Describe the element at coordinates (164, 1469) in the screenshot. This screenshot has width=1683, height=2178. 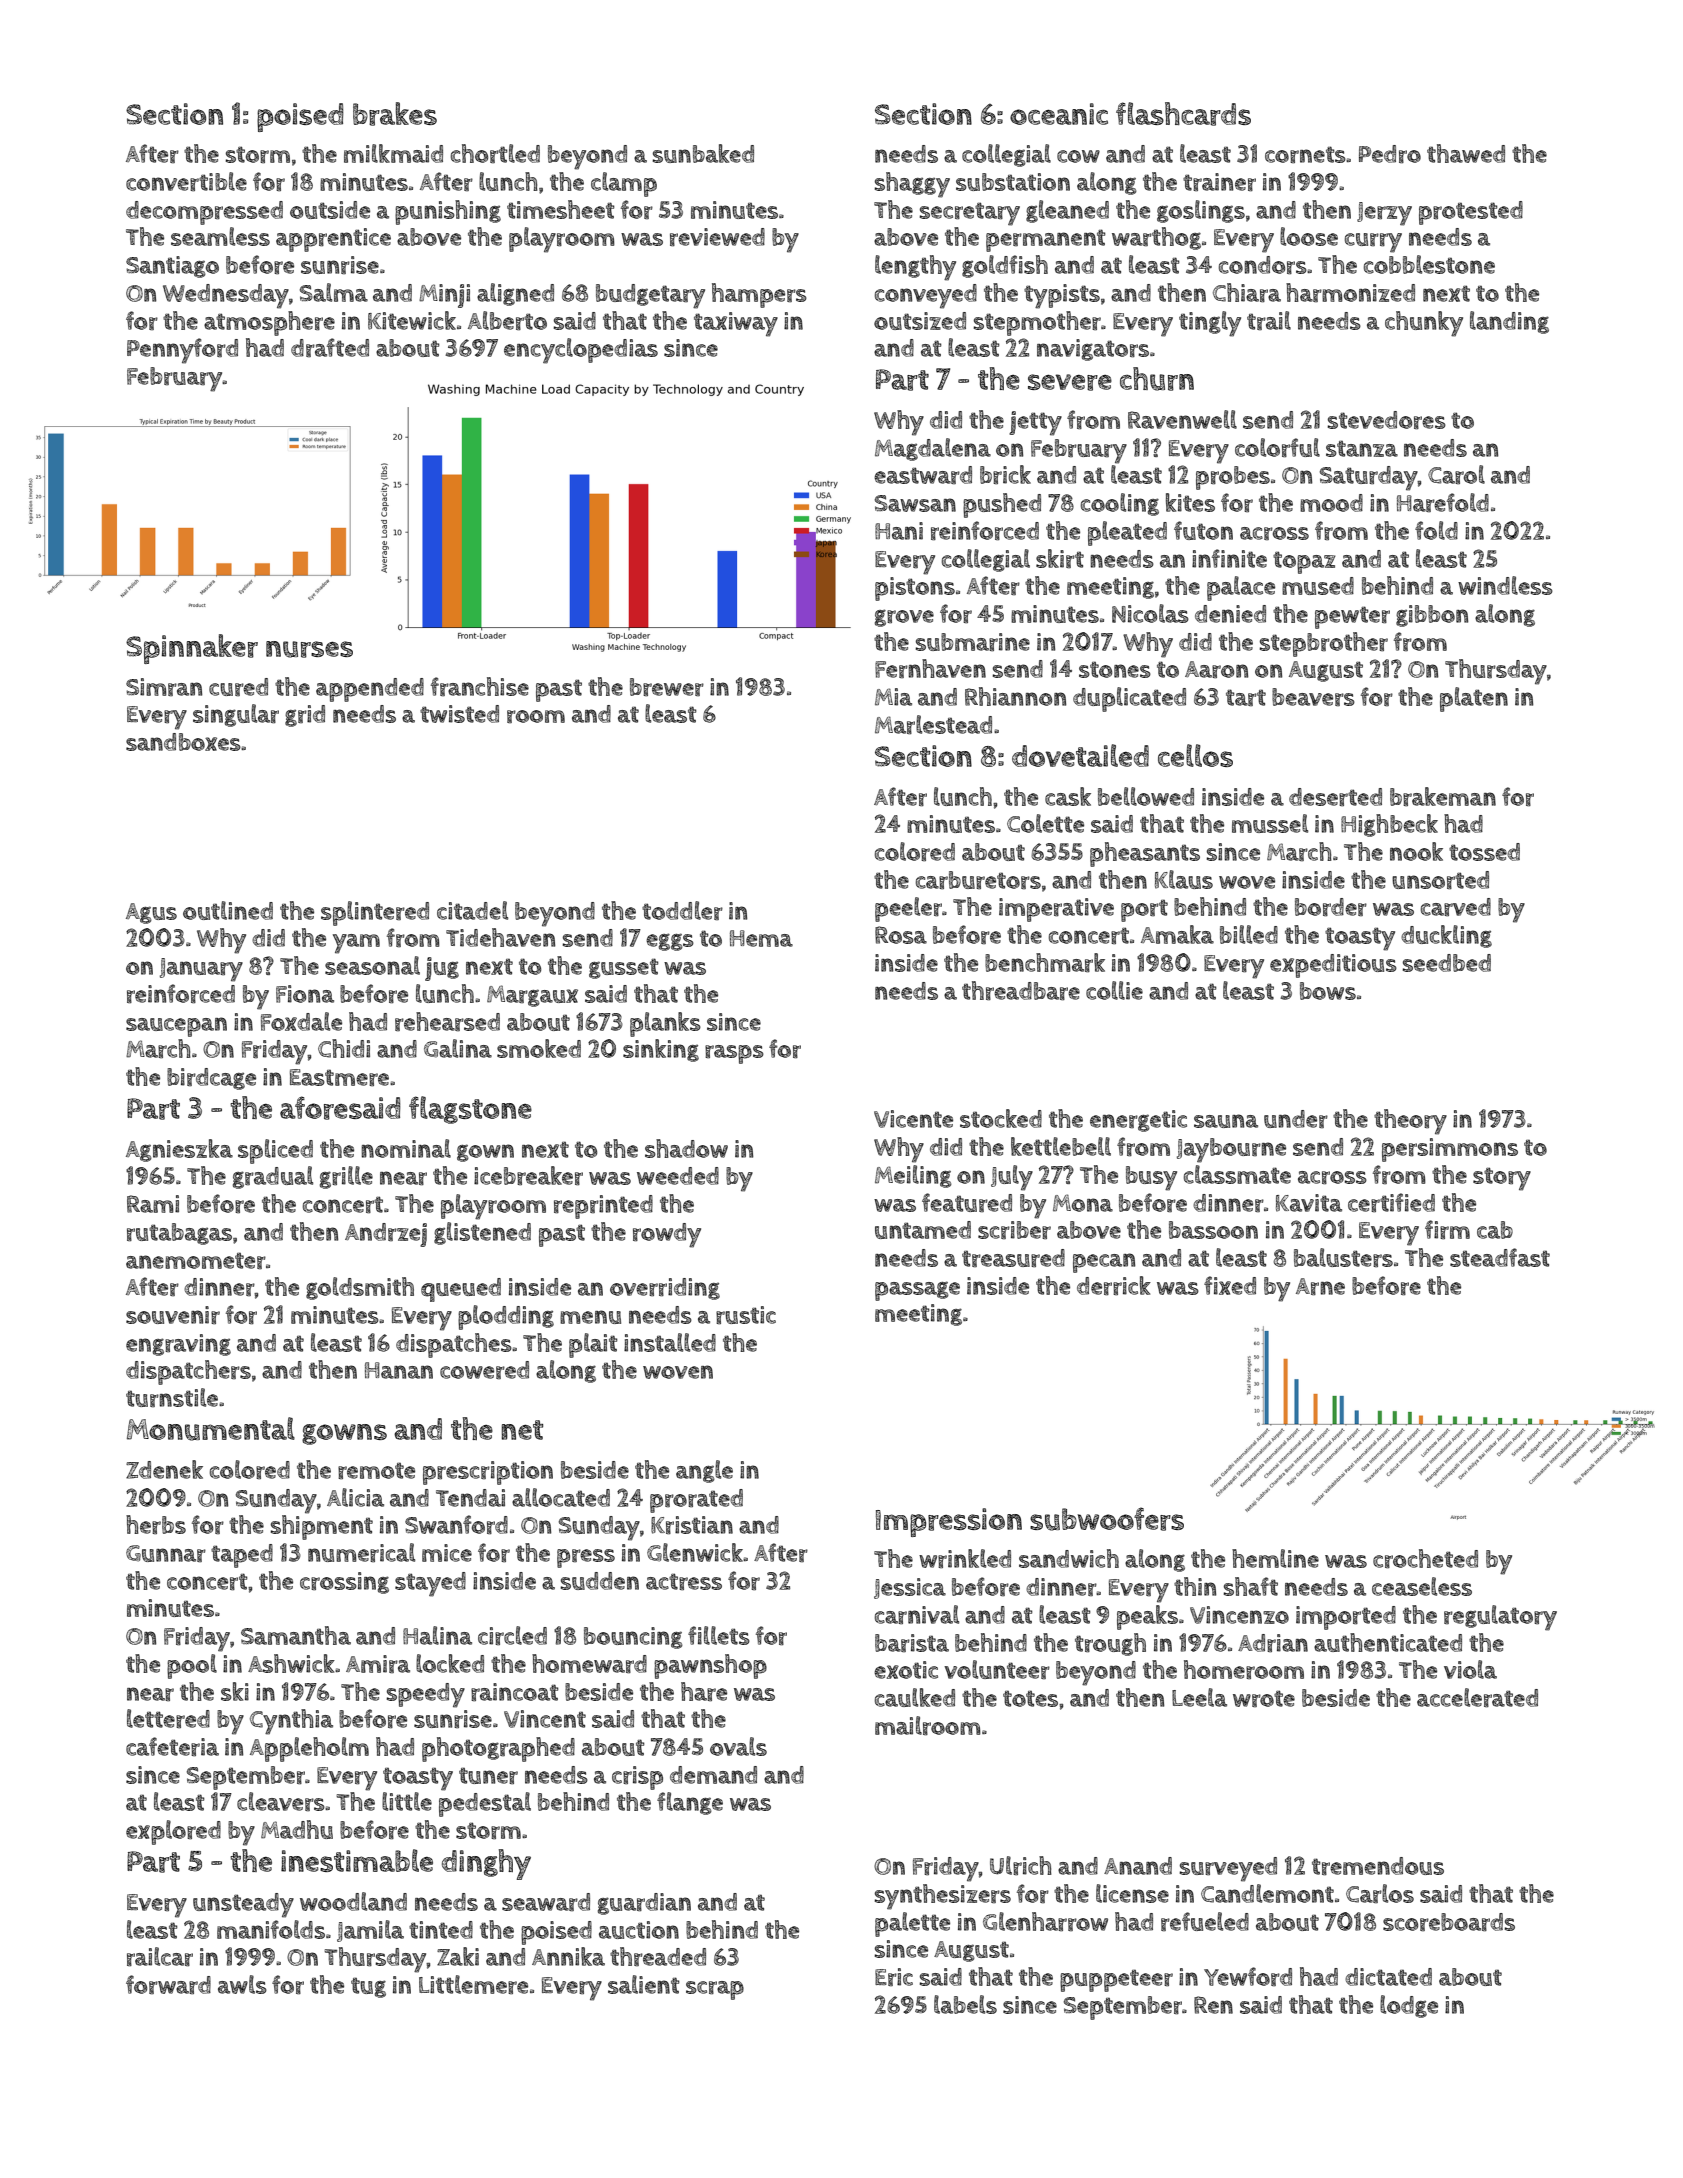
I see `Zdenek` at that location.
